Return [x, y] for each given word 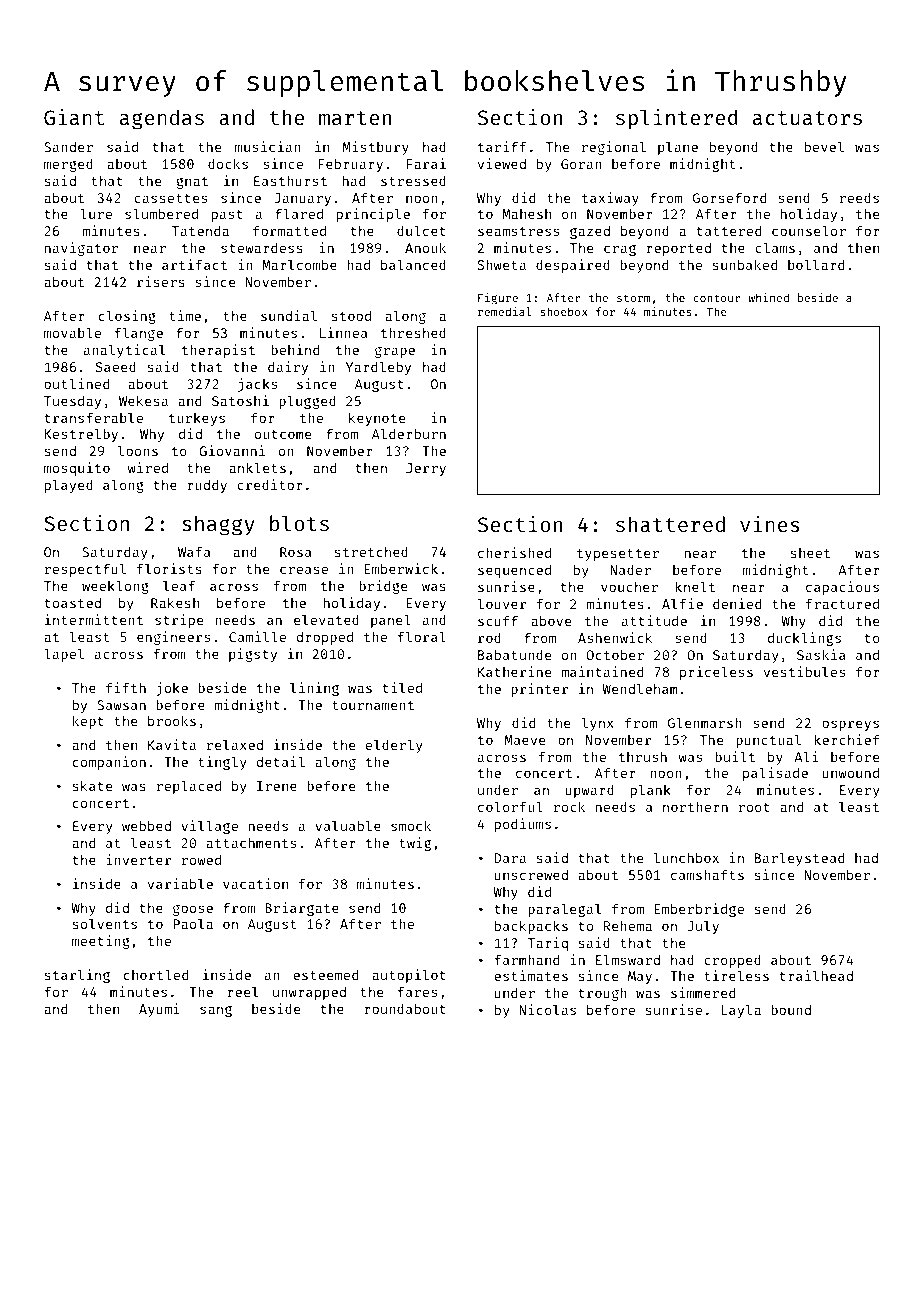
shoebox [563, 311]
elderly [394, 746]
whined [768, 297]
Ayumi [159, 1010]
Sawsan [121, 705]
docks [228, 163]
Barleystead [799, 859]
